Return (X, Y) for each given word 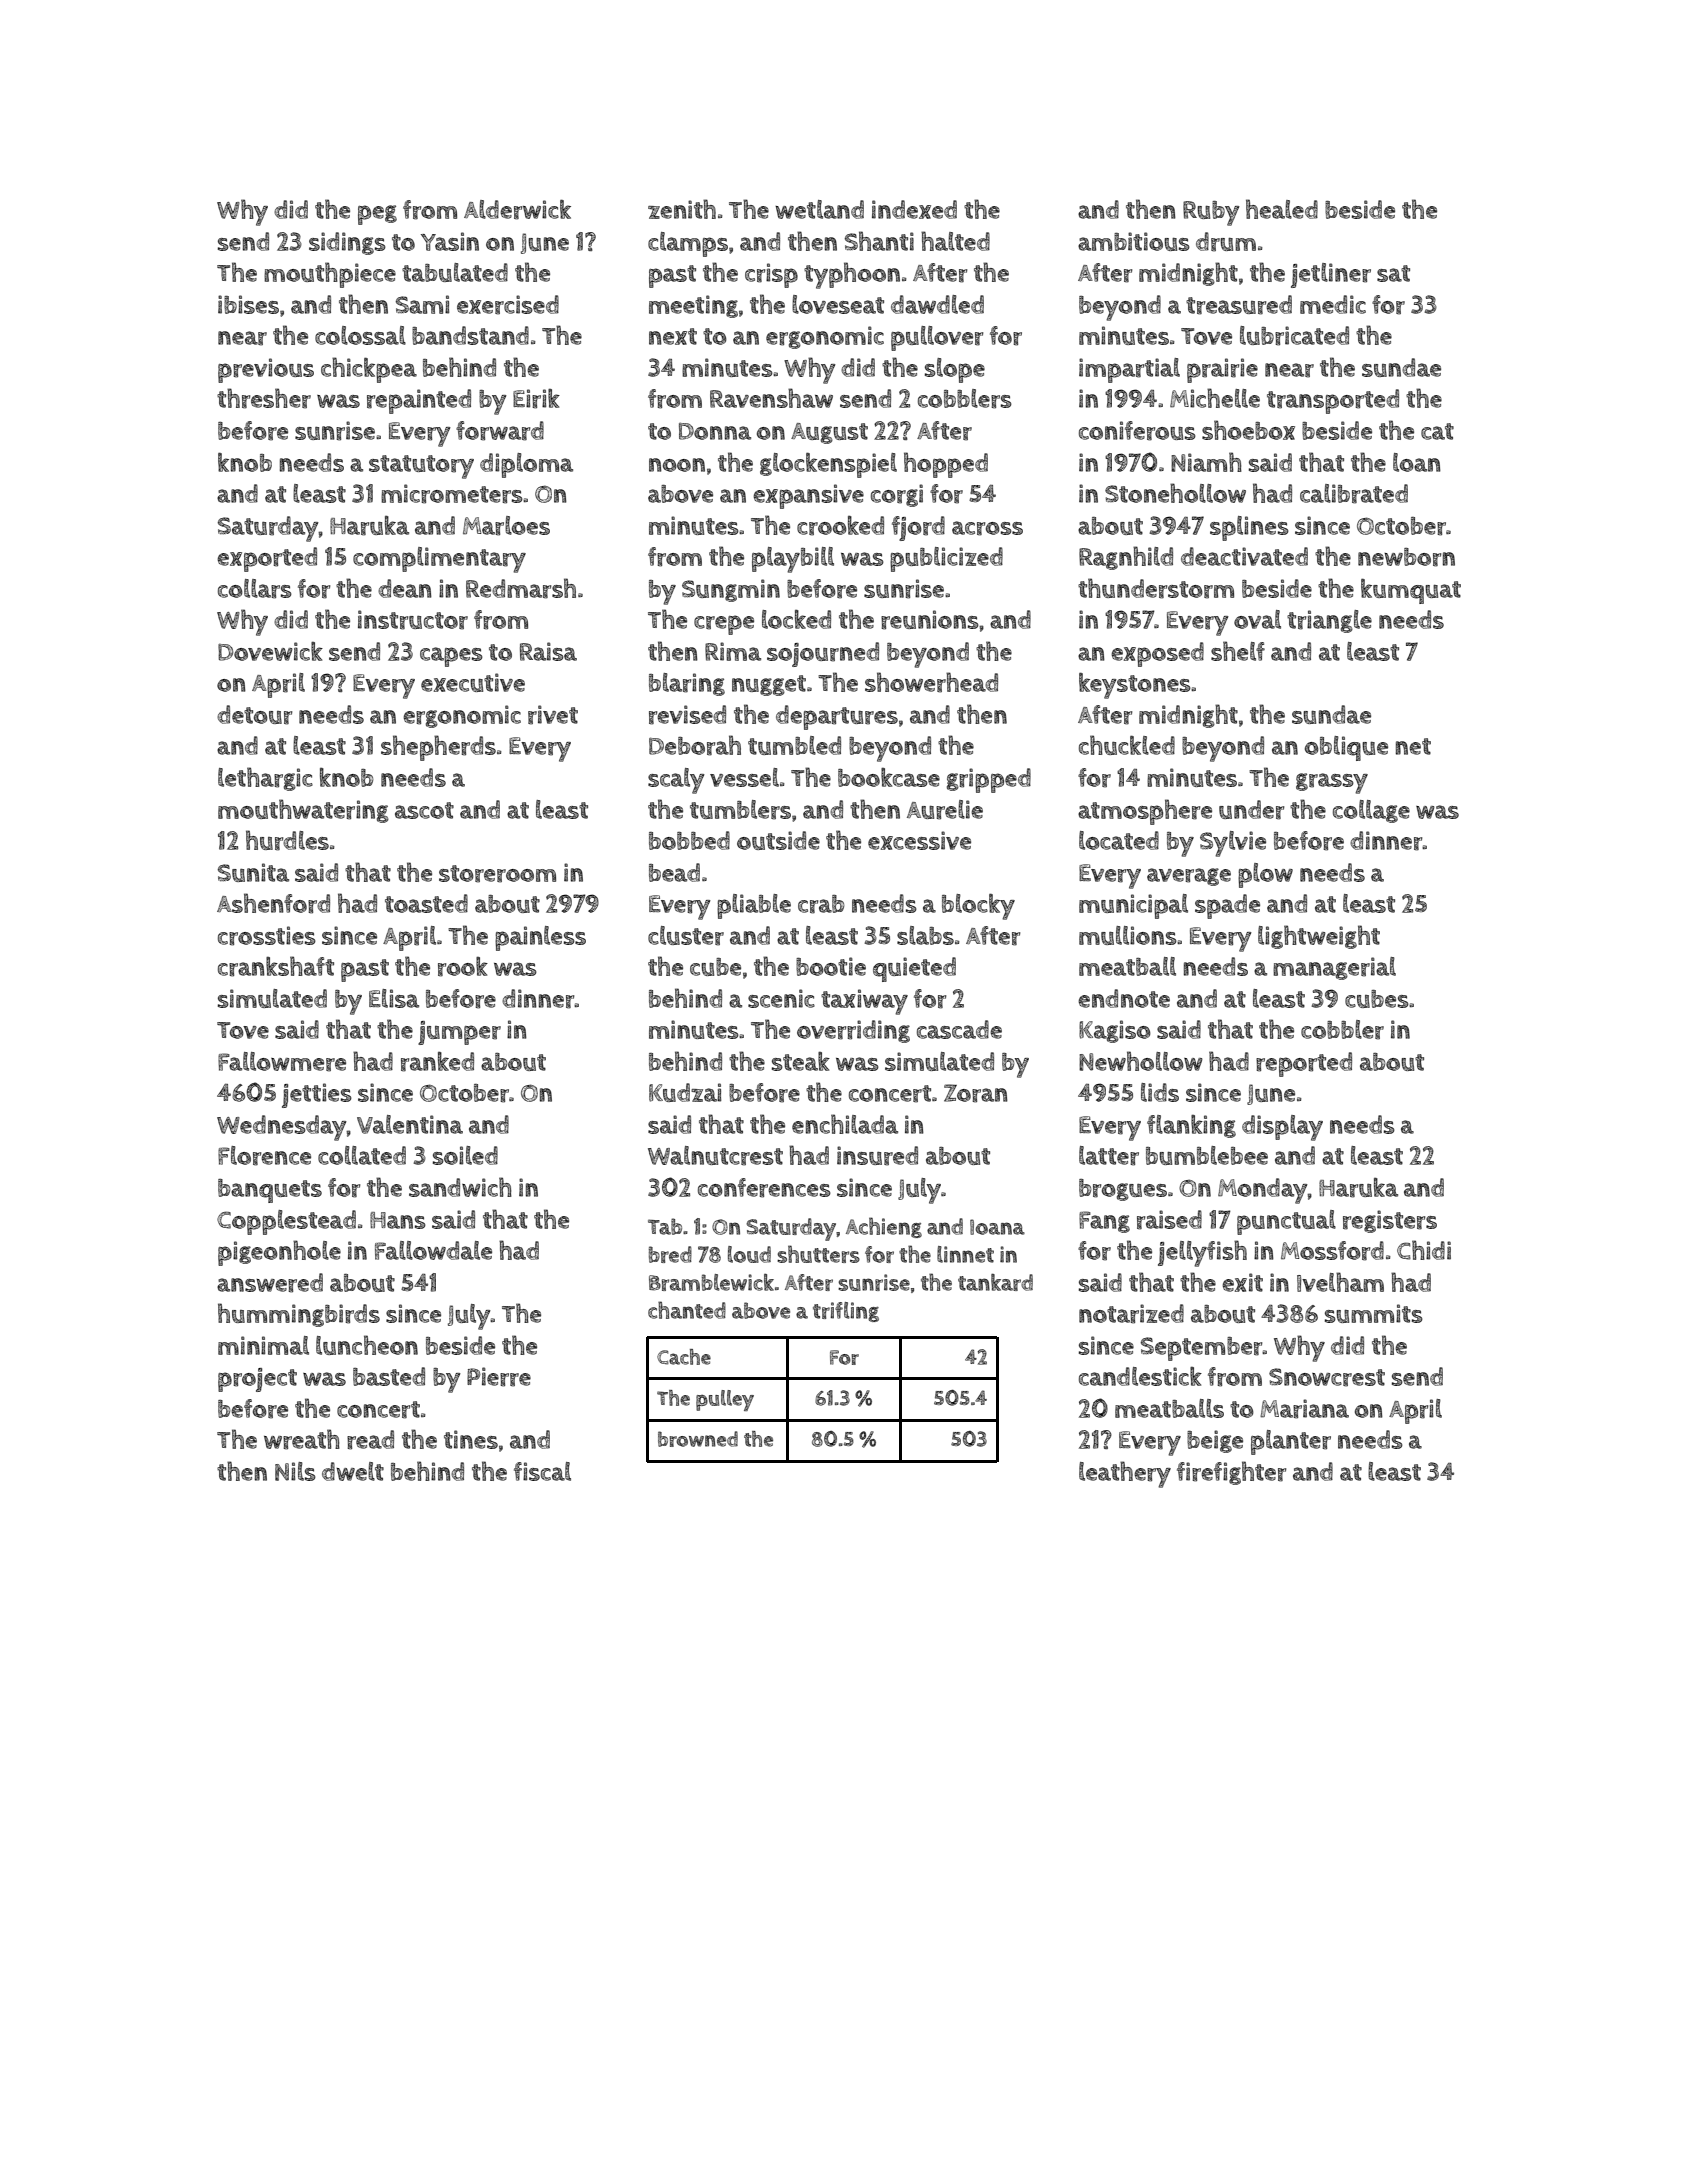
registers (1390, 1221)
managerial (1334, 968)
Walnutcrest (715, 1156)
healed (1282, 209)
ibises (248, 304)
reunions (930, 620)
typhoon (852, 275)
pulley (725, 1400)
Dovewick (270, 651)
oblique (1346, 748)
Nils (295, 1471)
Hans (398, 1220)
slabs (925, 935)
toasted (426, 903)
